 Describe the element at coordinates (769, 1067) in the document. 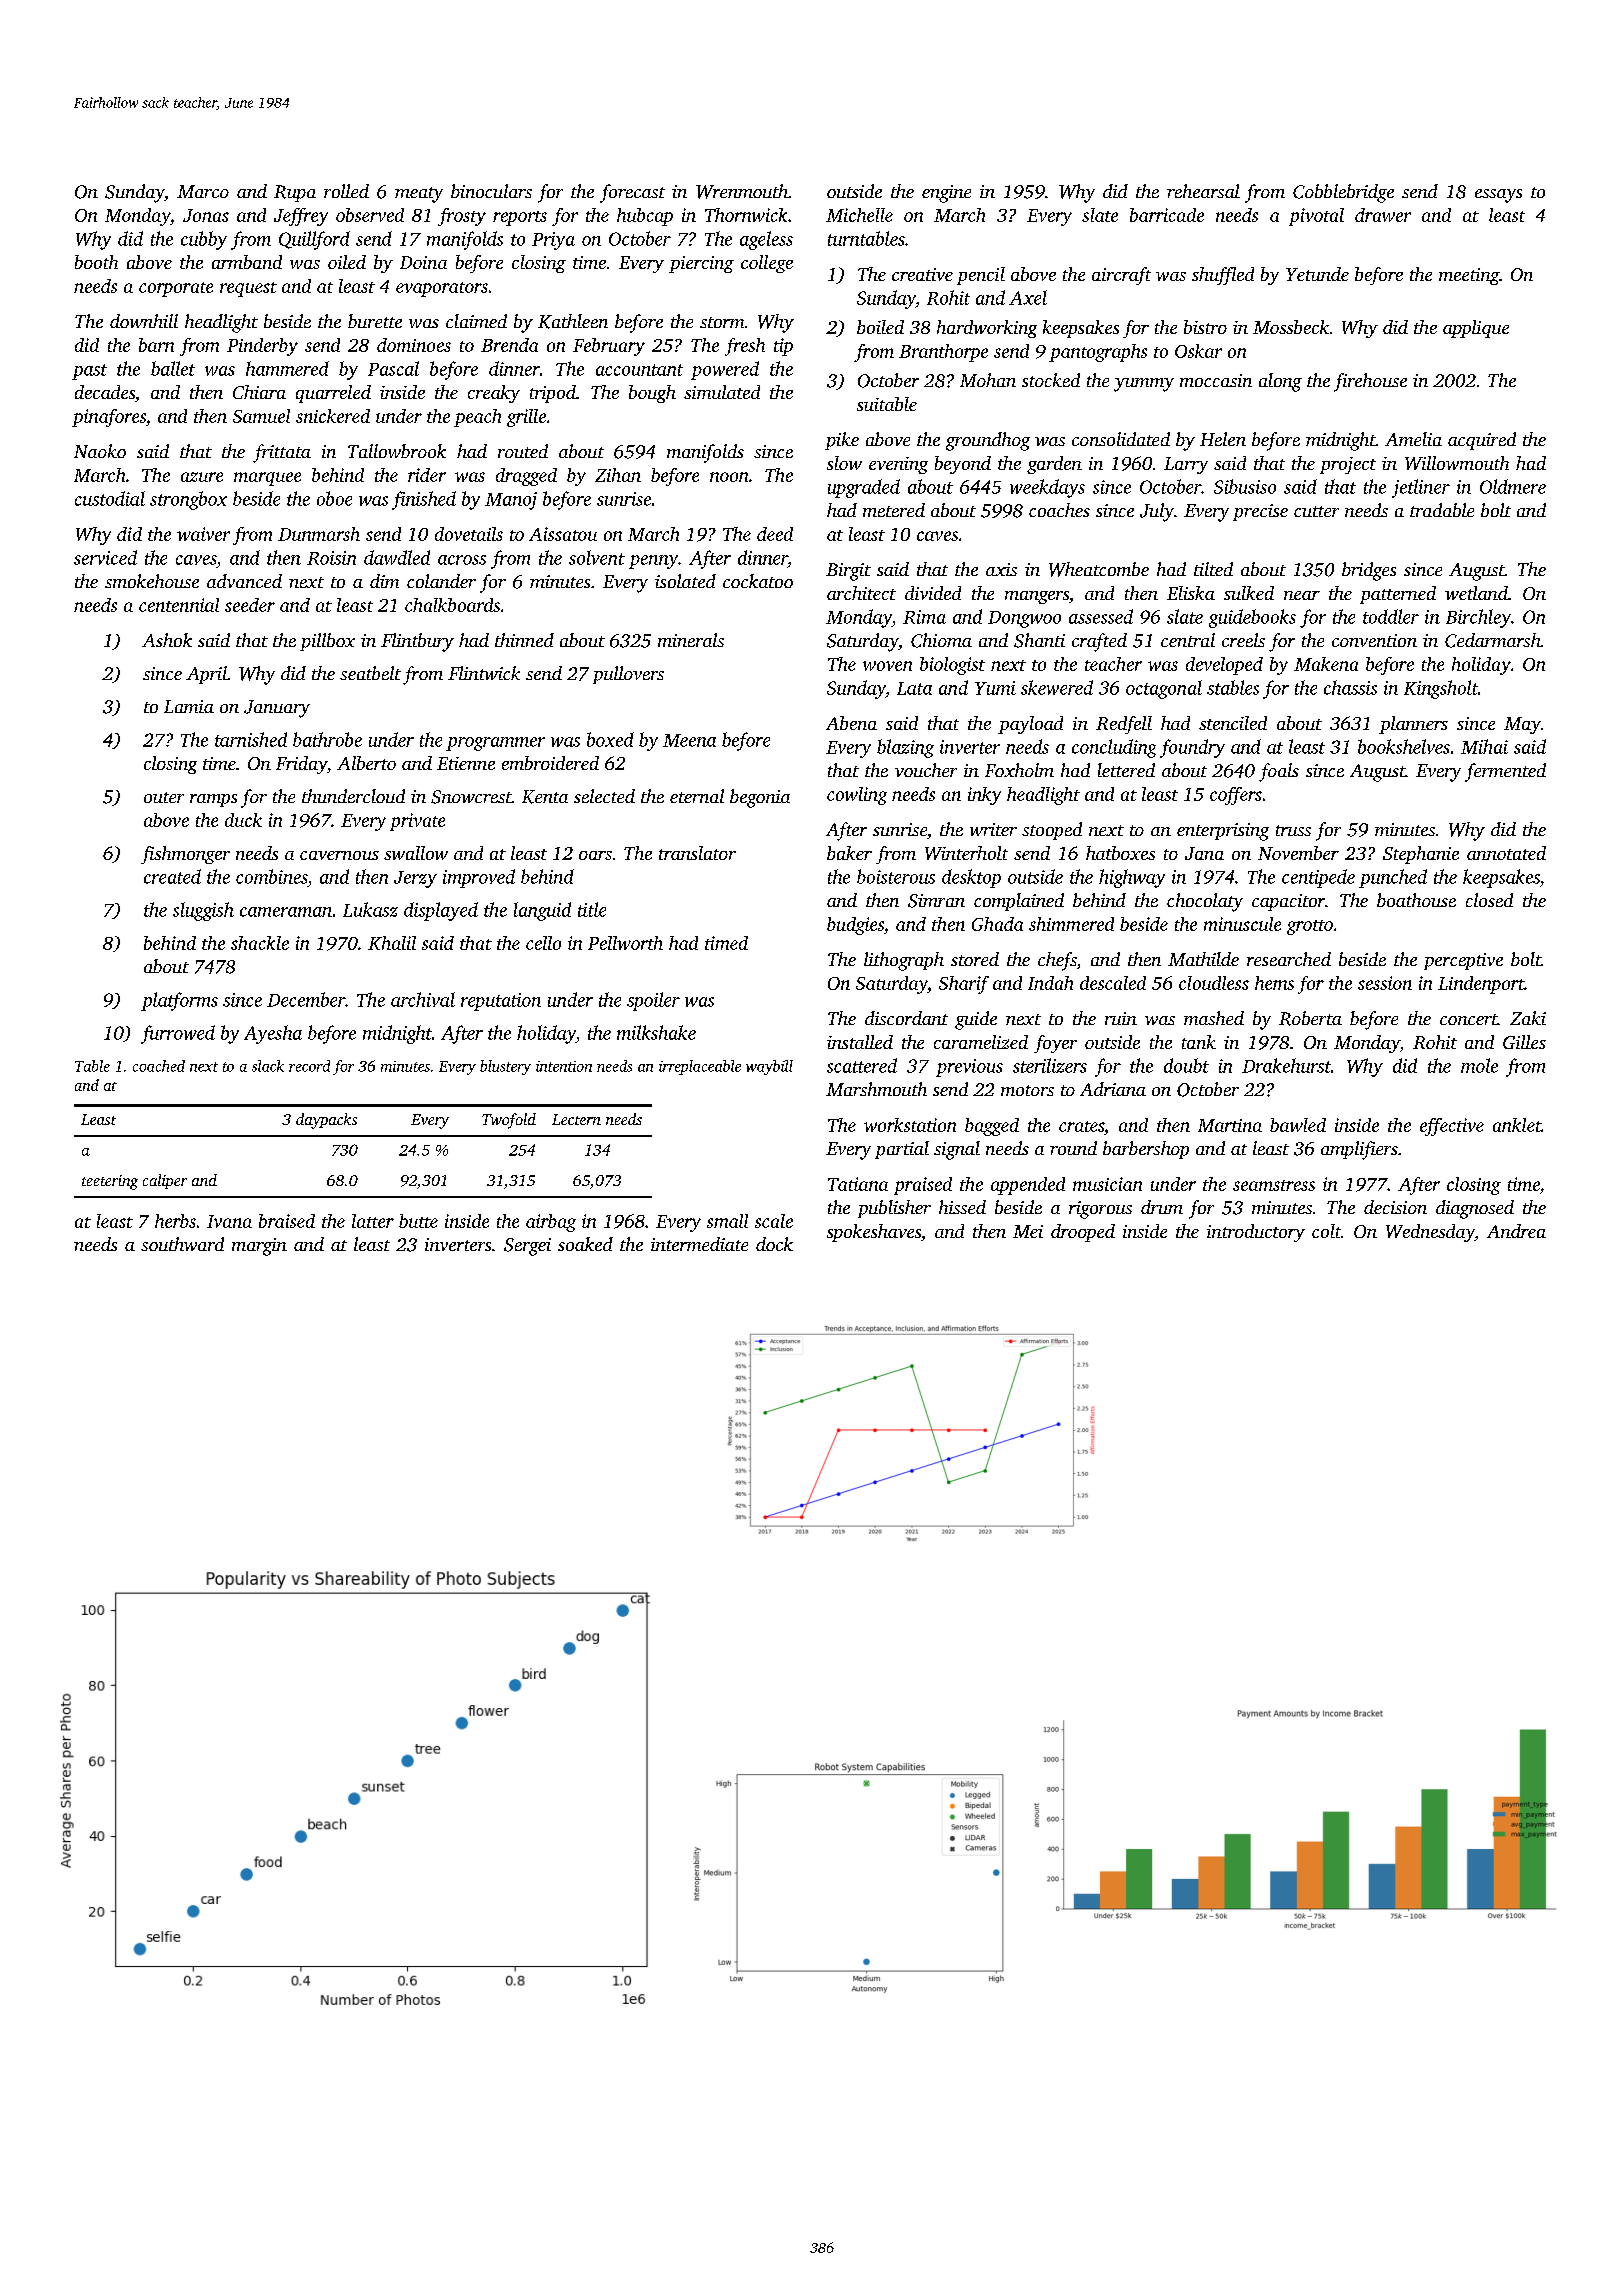

I see `waybill` at that location.
